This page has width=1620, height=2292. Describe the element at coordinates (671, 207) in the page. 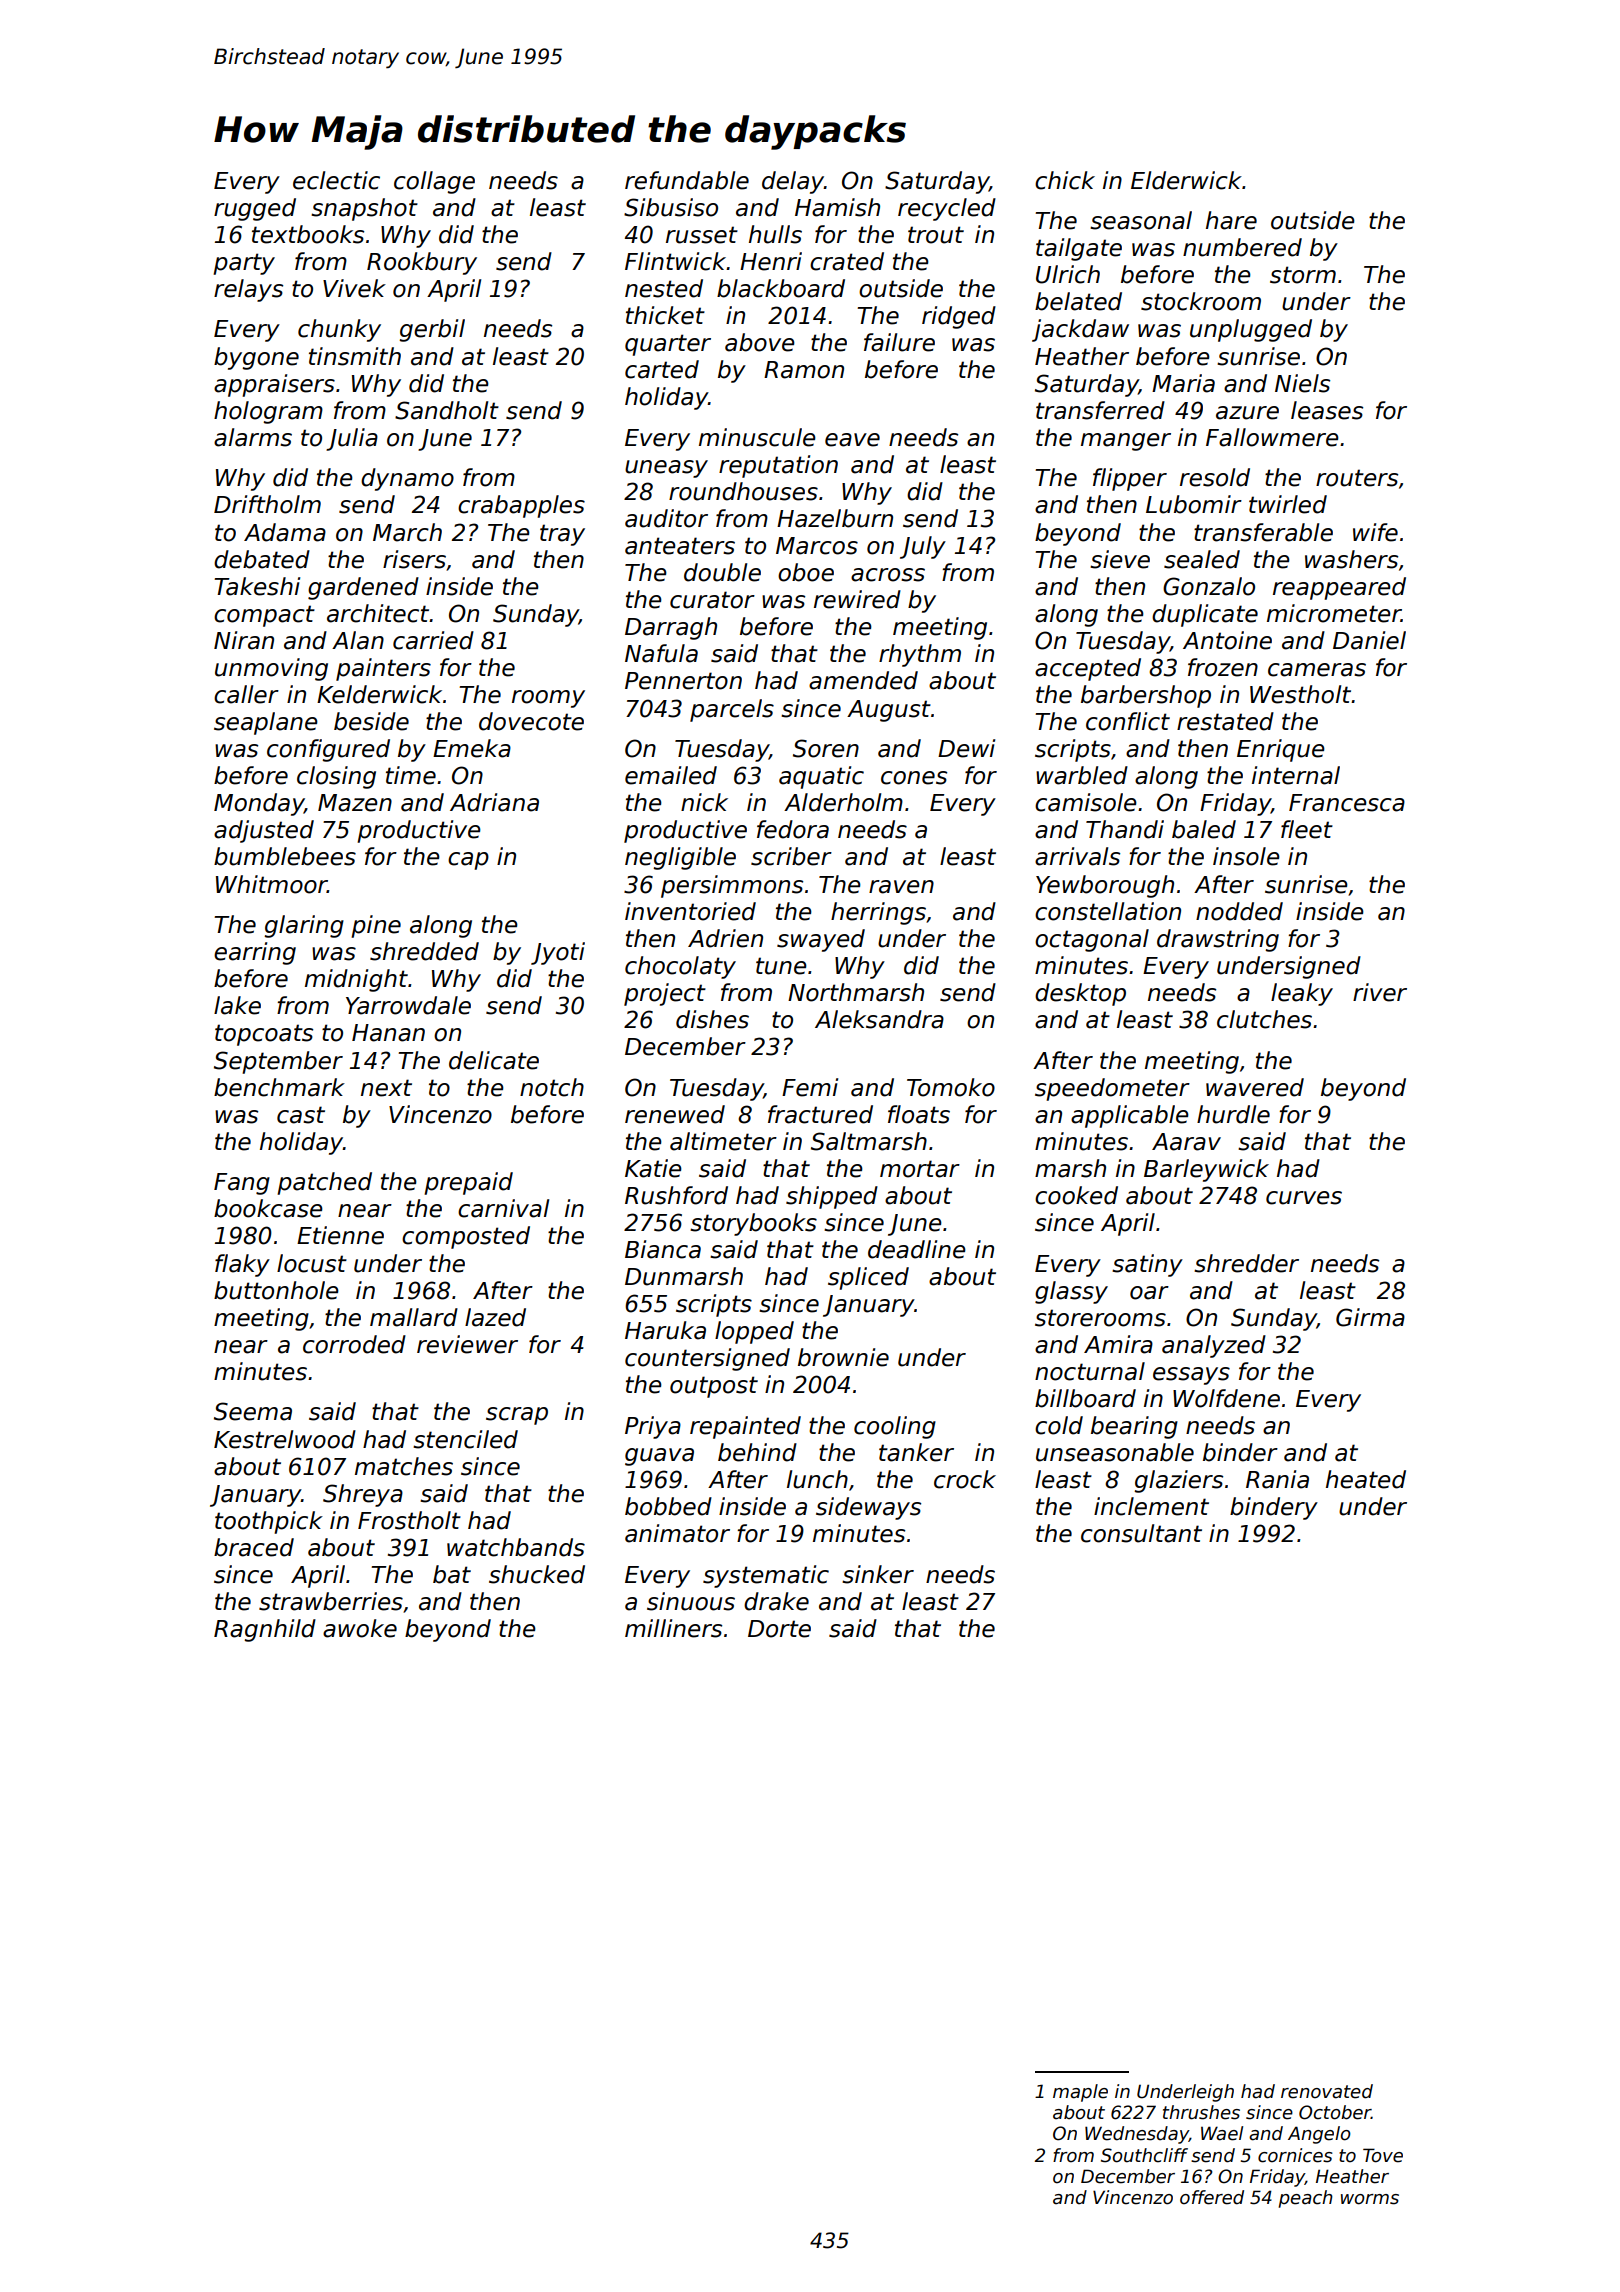

I see `Sibusiso` at that location.
